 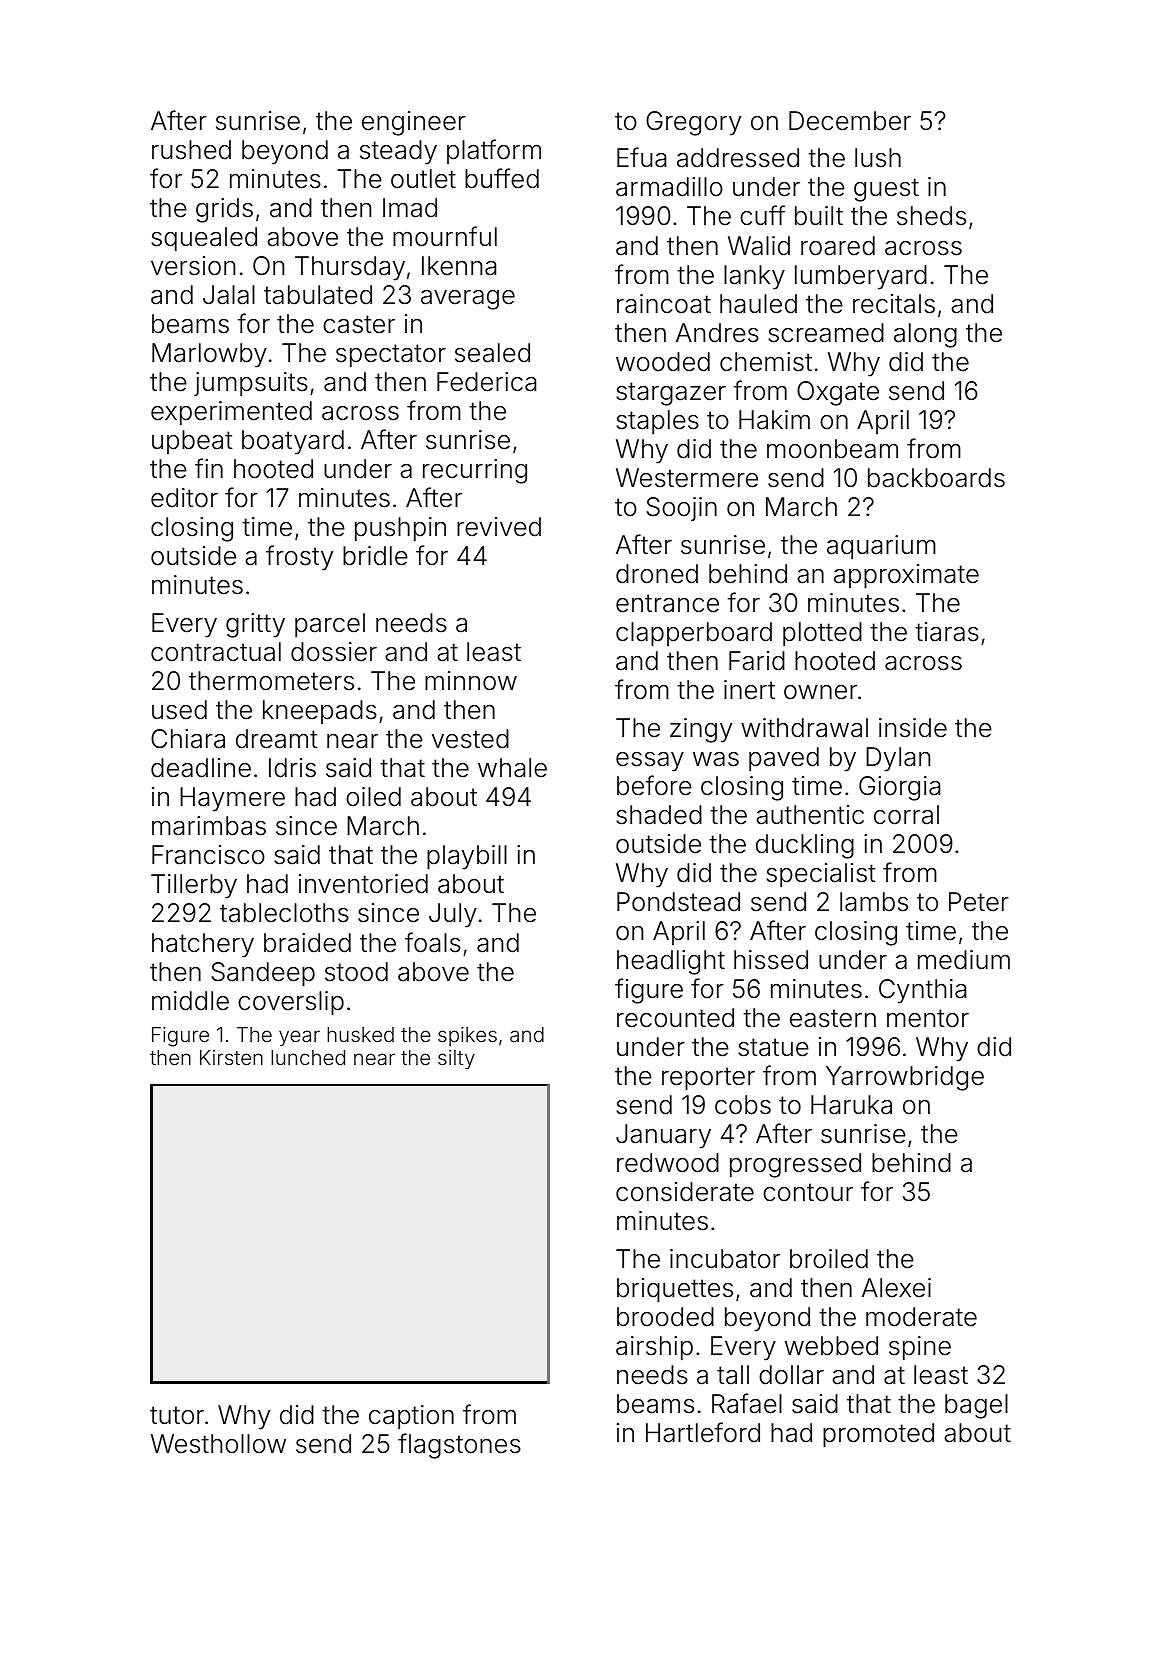 I want to click on flagstones, so click(x=459, y=1446).
